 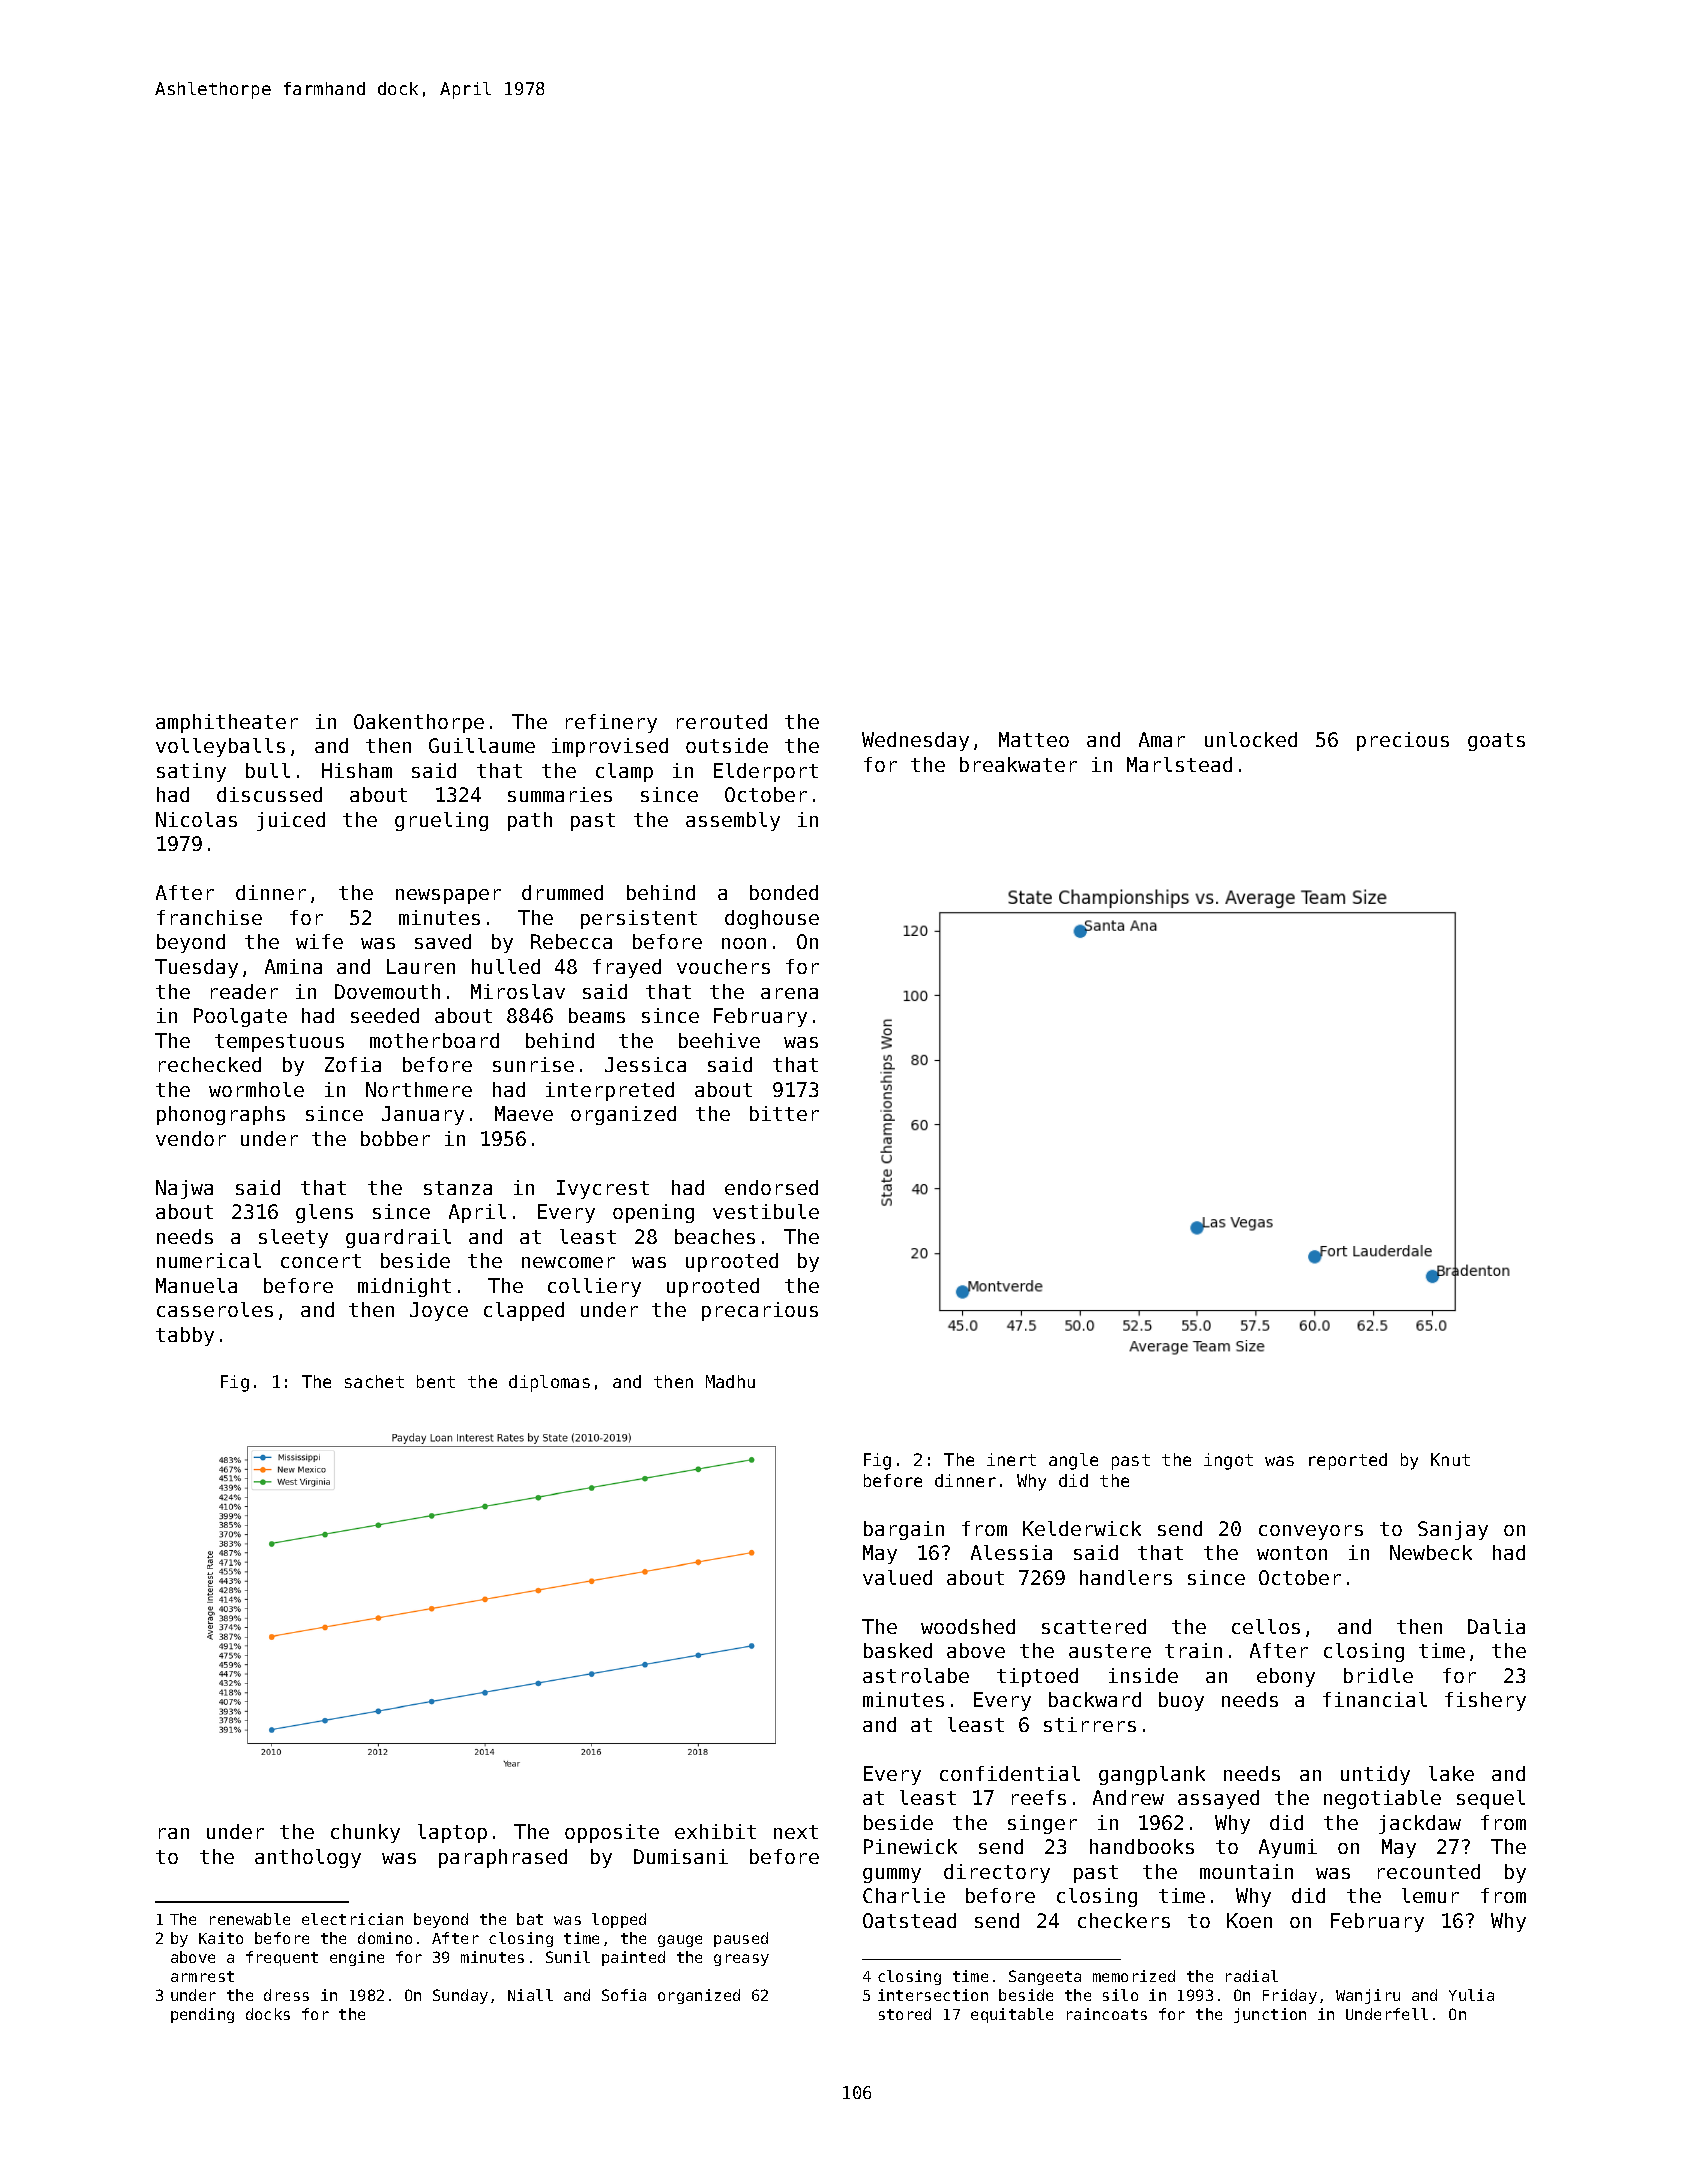 I want to click on franchise, so click(x=209, y=917).
